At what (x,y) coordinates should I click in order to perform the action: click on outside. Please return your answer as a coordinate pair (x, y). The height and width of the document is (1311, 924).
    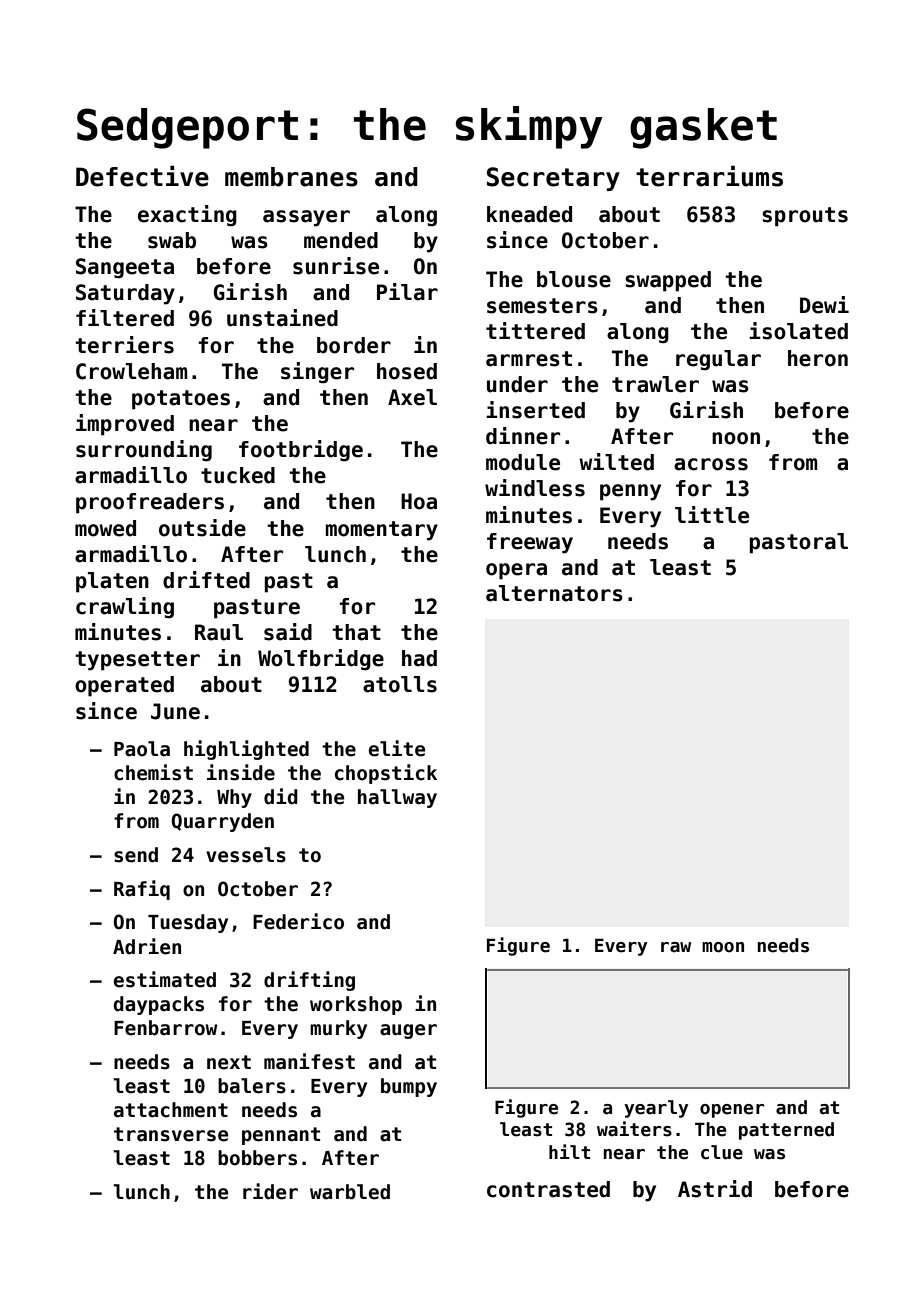
    Looking at the image, I should click on (202, 528).
